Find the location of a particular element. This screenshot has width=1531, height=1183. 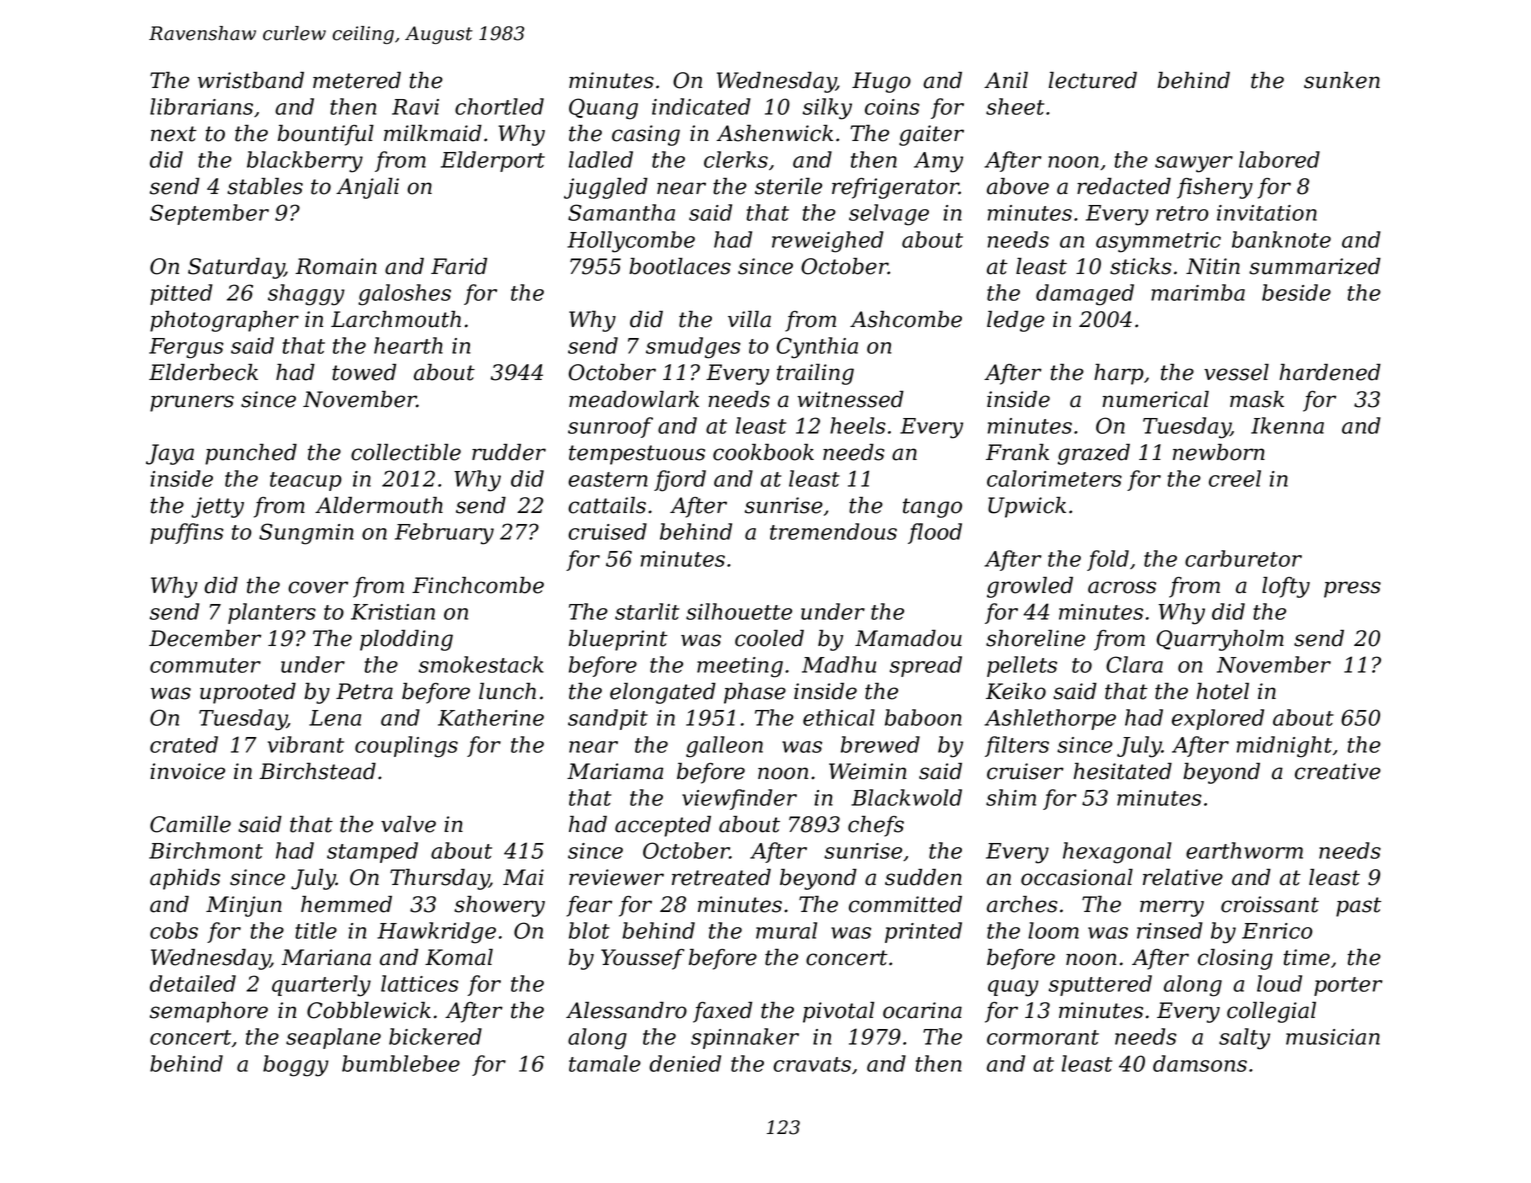

wristband is located at coordinates (251, 80).
